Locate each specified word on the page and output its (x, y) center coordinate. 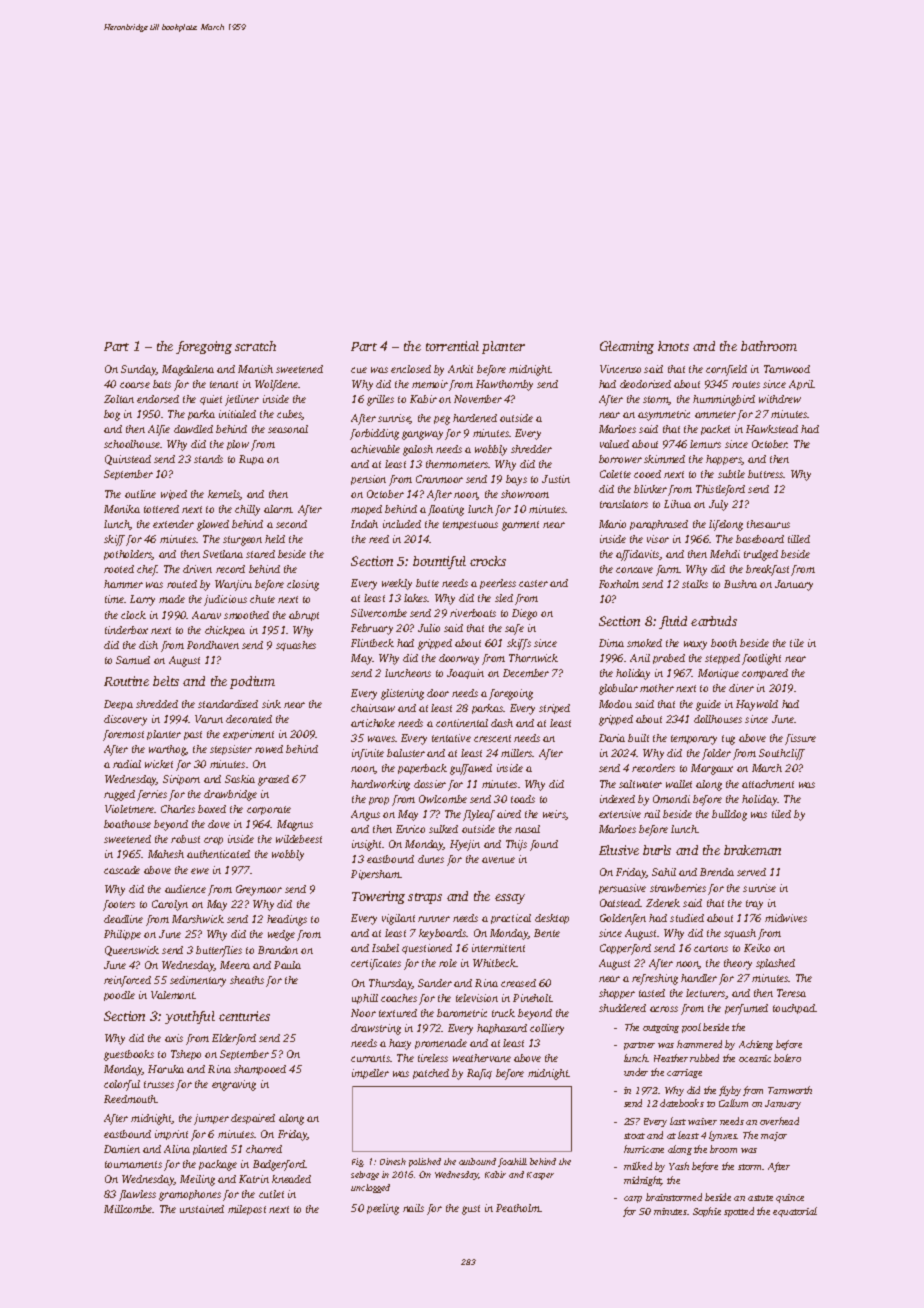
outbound (477, 1161)
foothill (512, 1162)
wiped (174, 495)
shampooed (260, 1070)
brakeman (752, 850)
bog (112, 415)
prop (379, 801)
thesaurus (768, 524)
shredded (157, 704)
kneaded (291, 1179)
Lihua (677, 504)
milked (638, 1166)
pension (368, 480)
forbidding (374, 434)
